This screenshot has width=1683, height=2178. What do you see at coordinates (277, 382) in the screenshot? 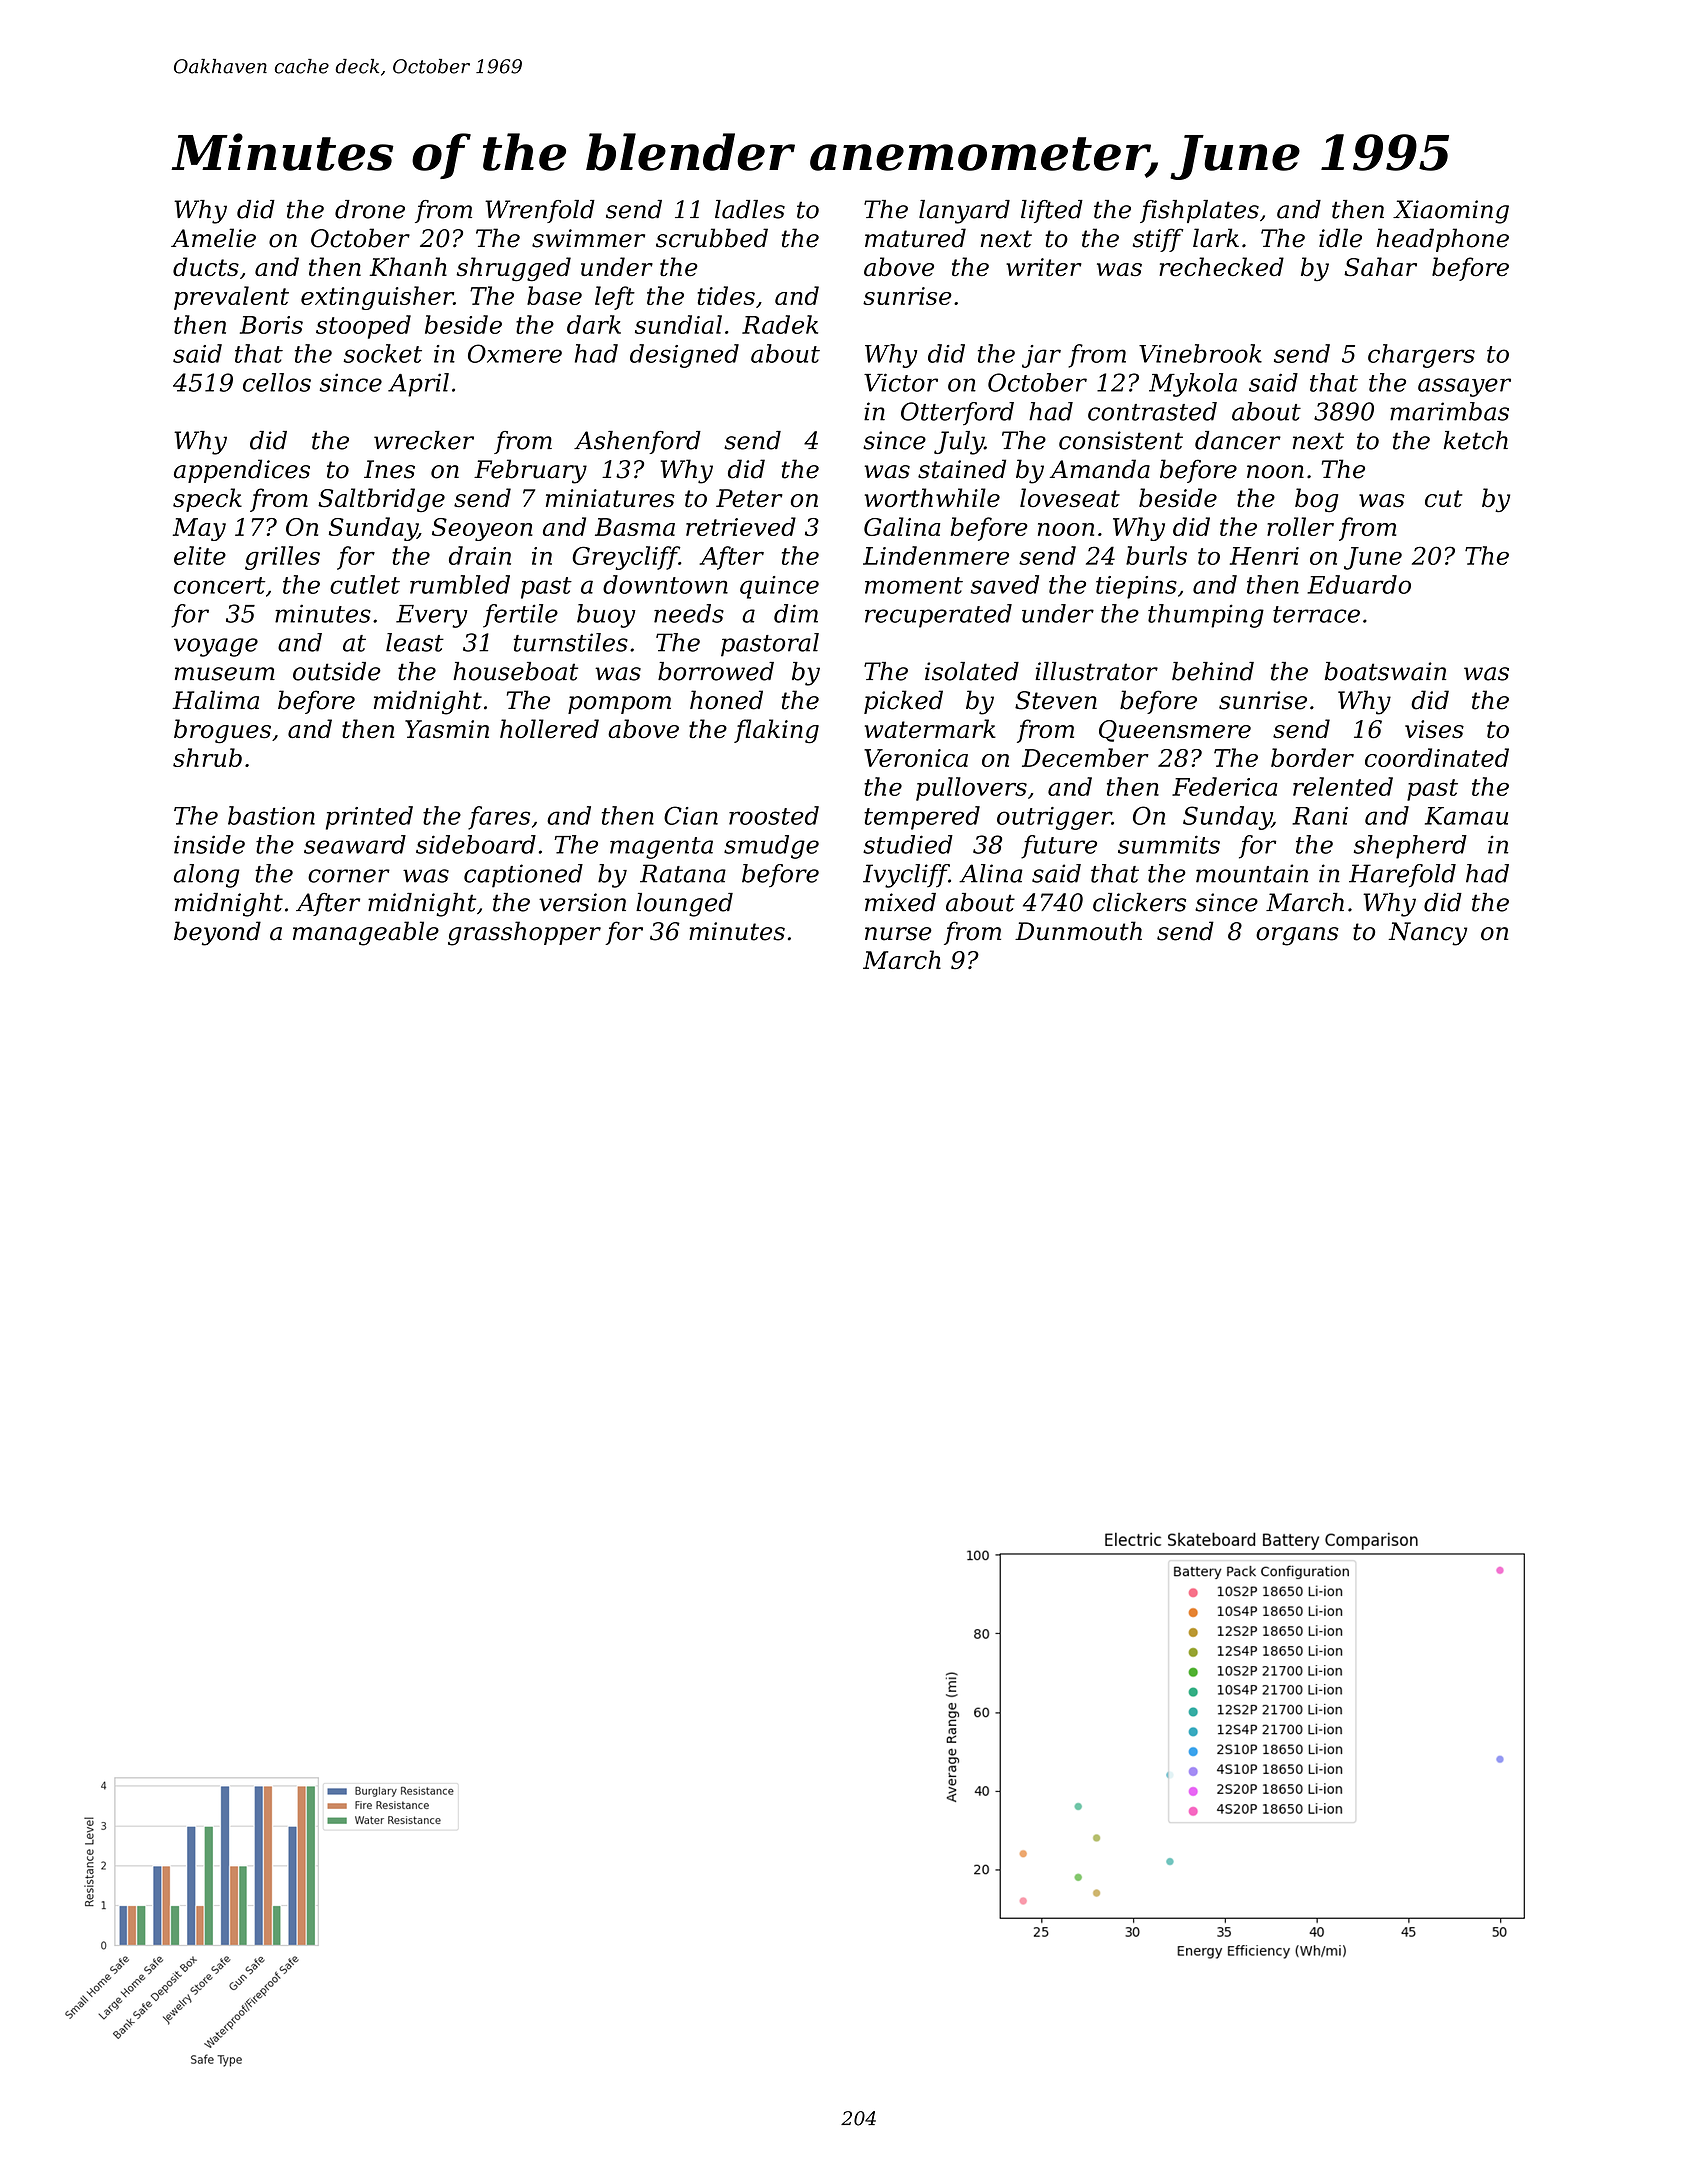
I see `cellos` at bounding box center [277, 382].
